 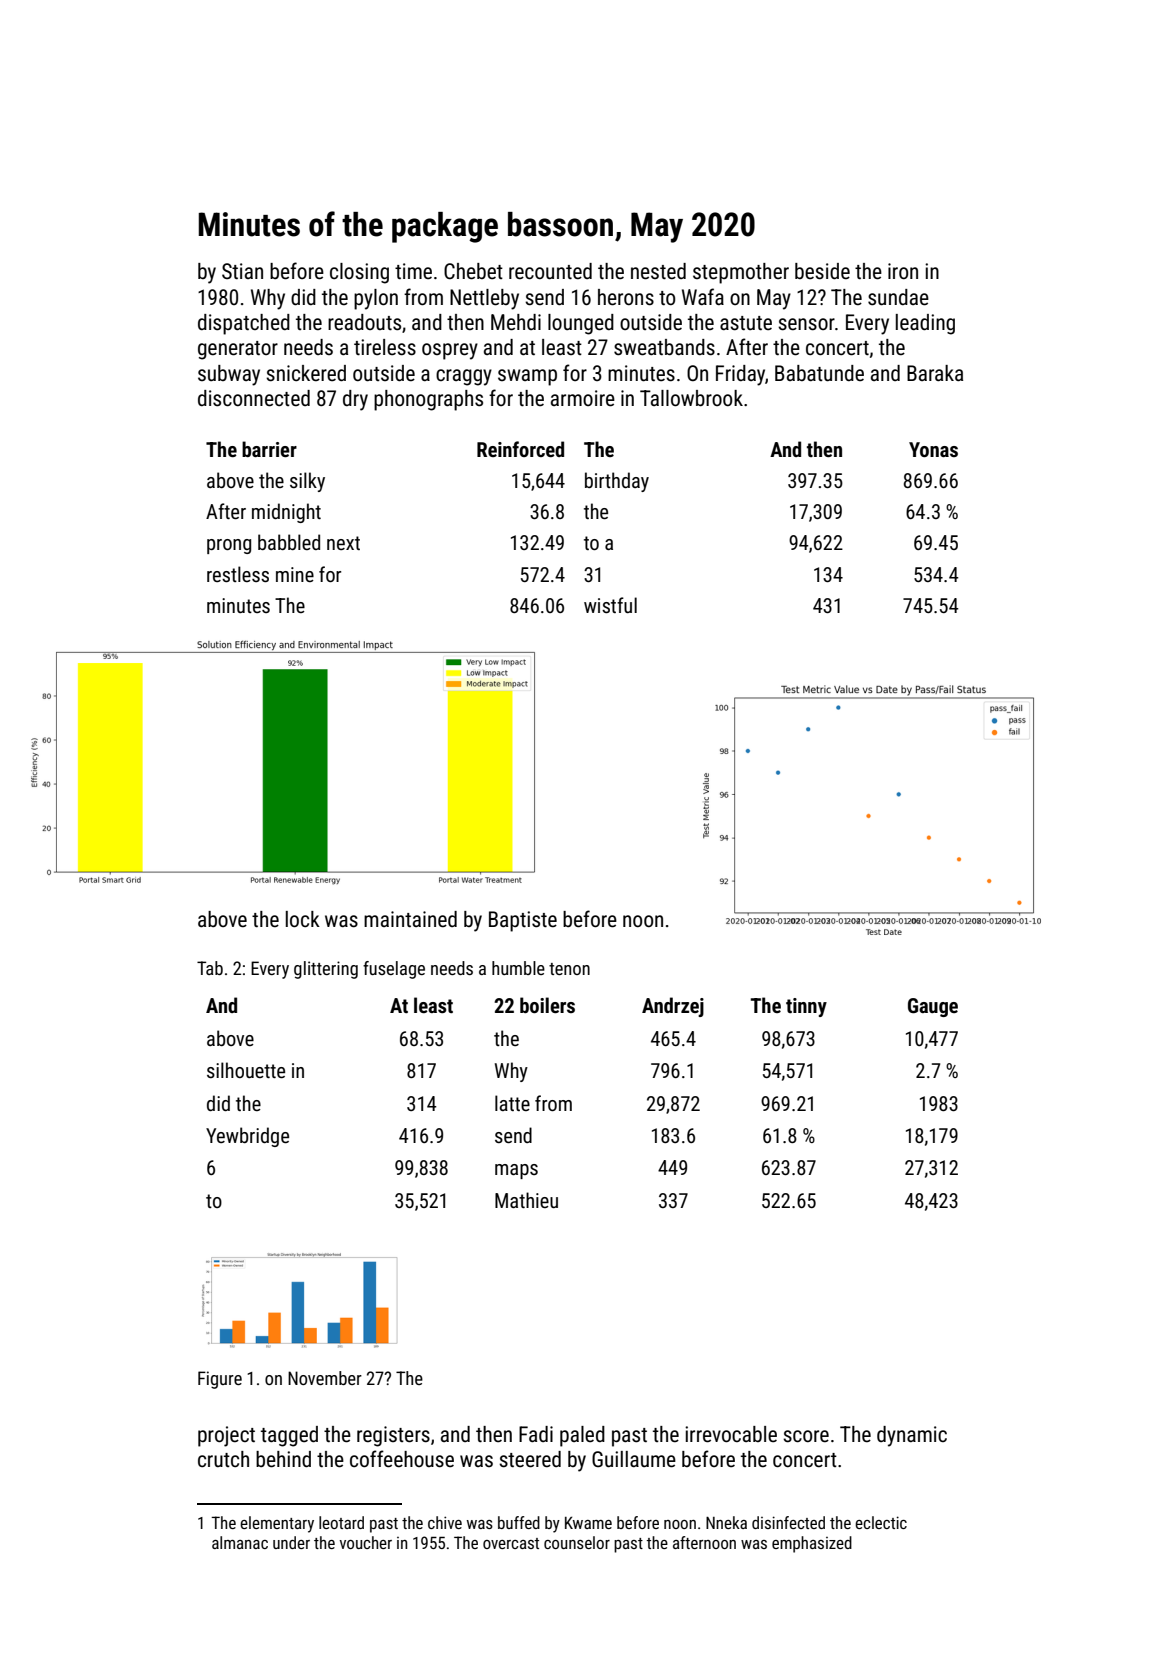 I want to click on latte, so click(x=512, y=1103).
